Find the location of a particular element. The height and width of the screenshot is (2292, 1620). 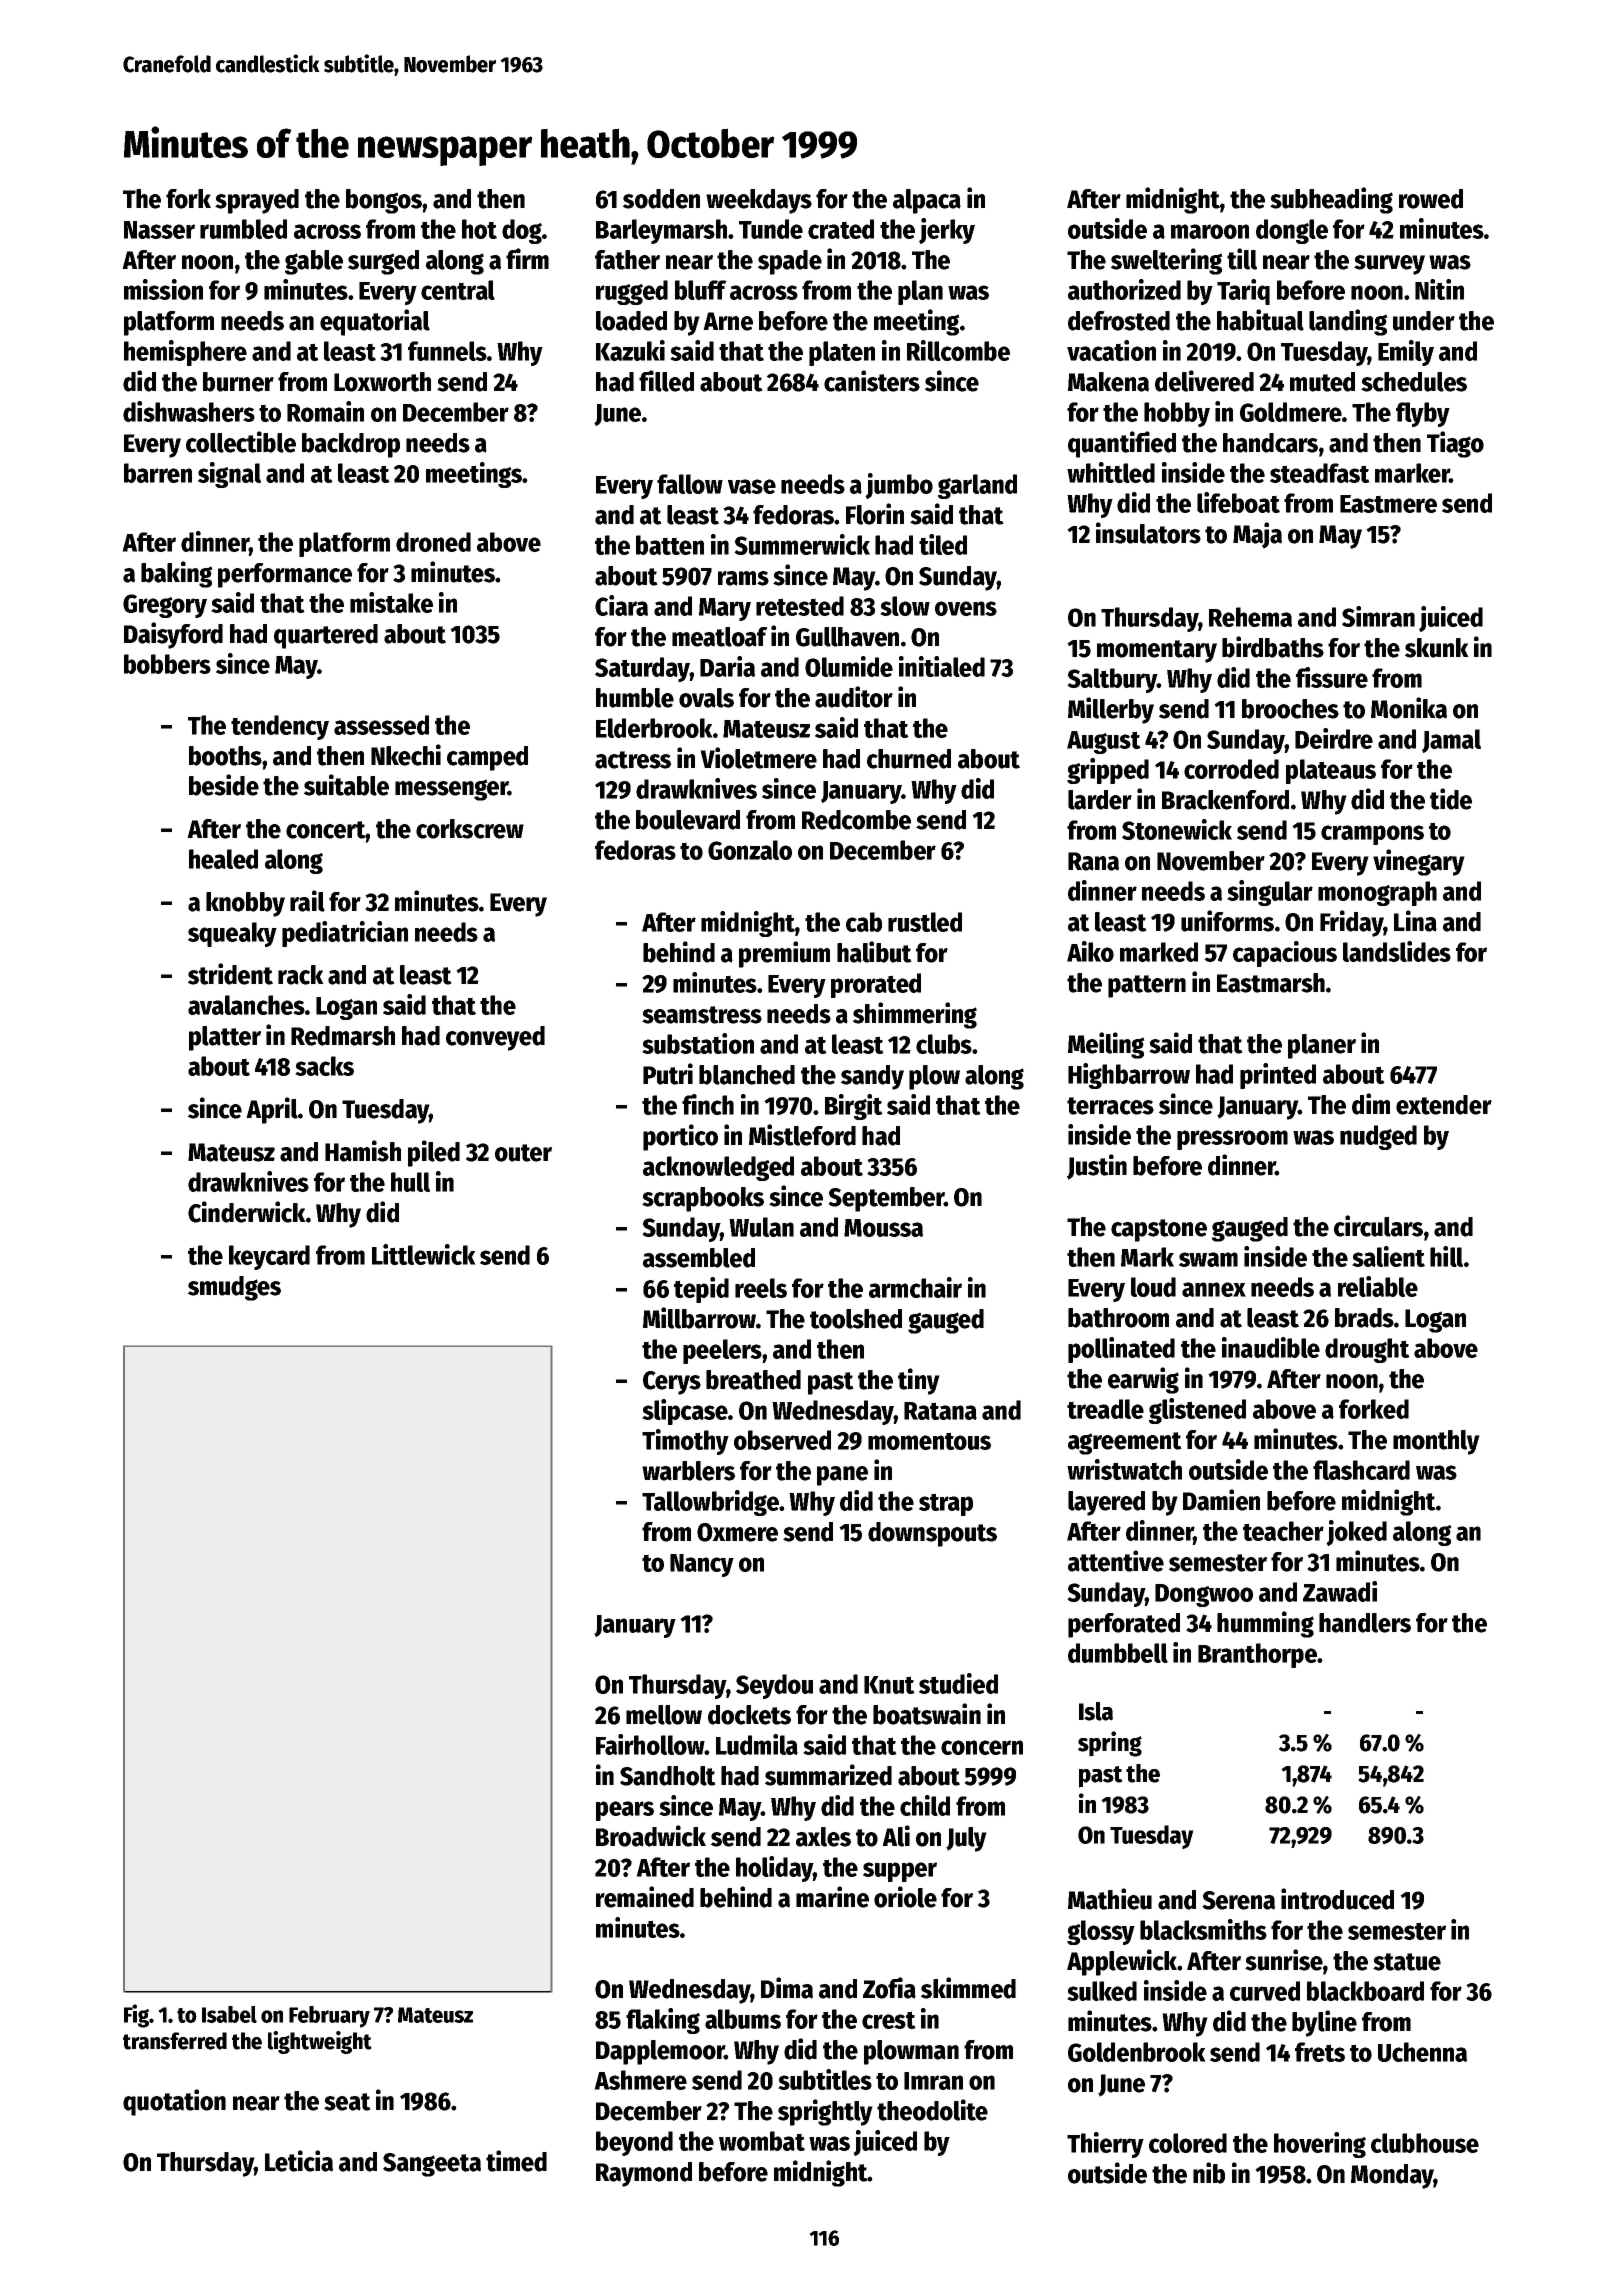

garland is located at coordinates (977, 486).
